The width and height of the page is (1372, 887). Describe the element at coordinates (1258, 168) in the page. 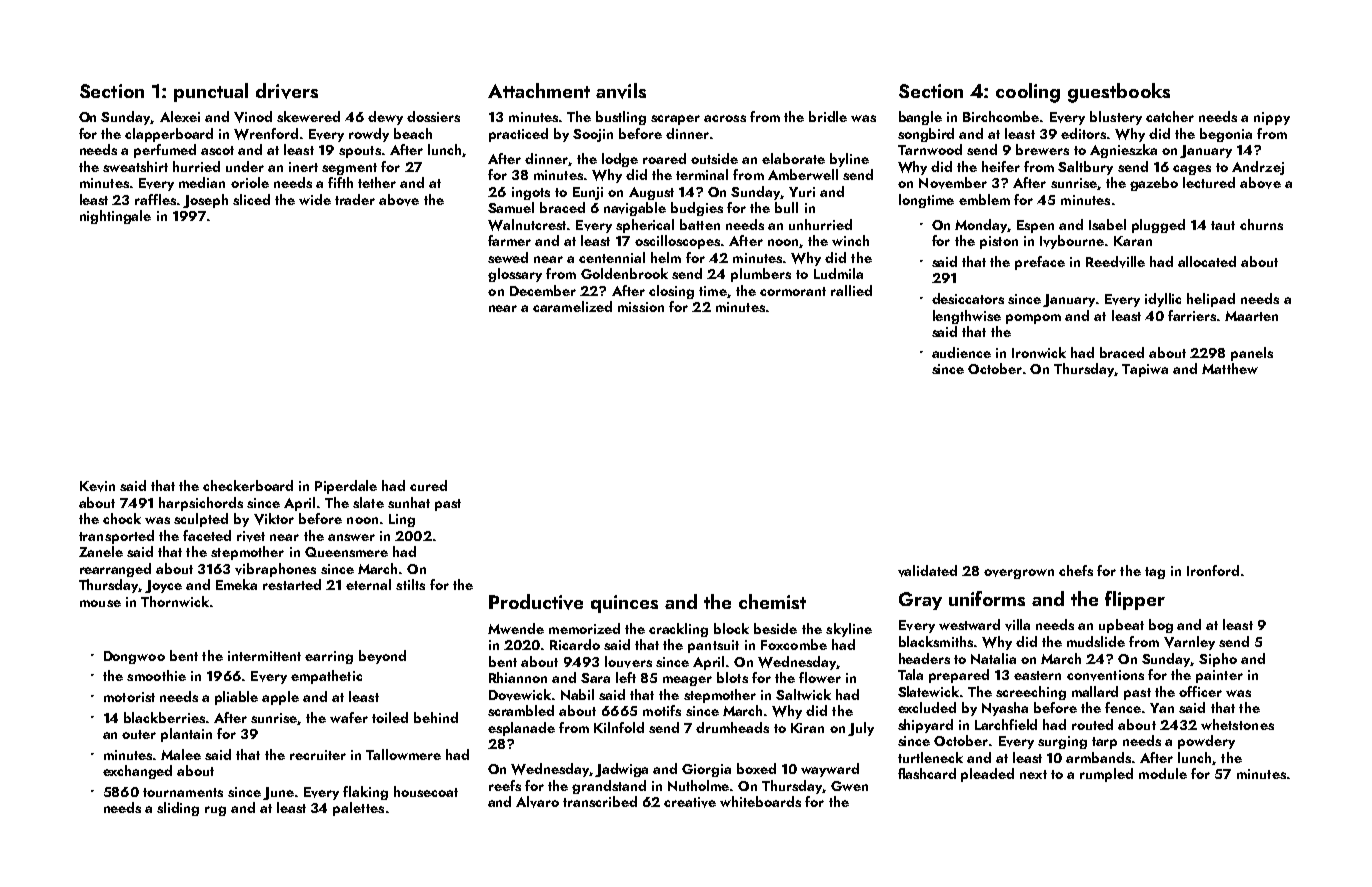

I see `Andrzej` at that location.
